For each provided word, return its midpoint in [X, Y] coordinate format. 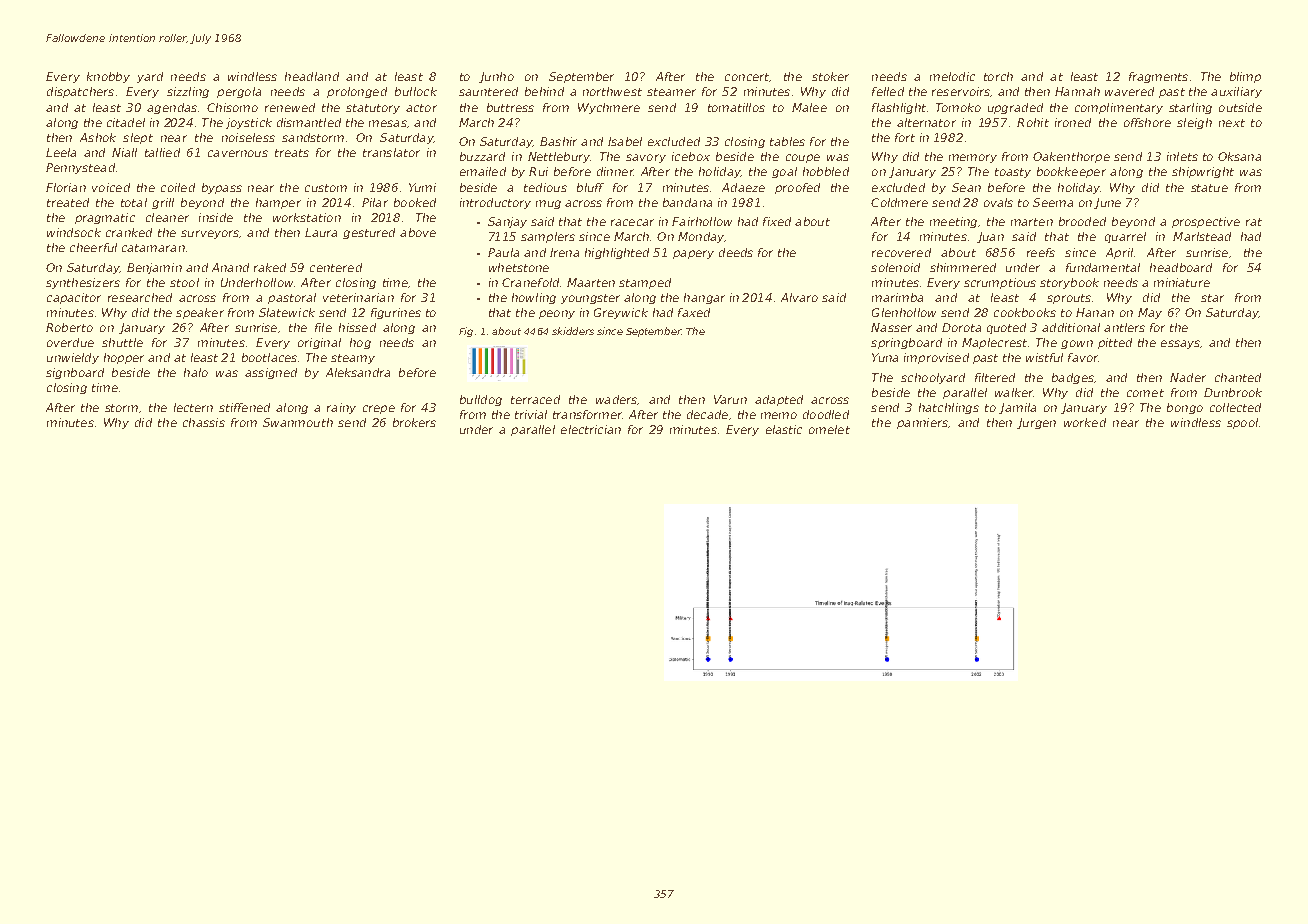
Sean [966, 187]
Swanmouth [298, 422]
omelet [829, 429]
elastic [784, 429]
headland [312, 76]
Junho [496, 77]
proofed [797, 188]
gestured [369, 233]
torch [998, 76]
